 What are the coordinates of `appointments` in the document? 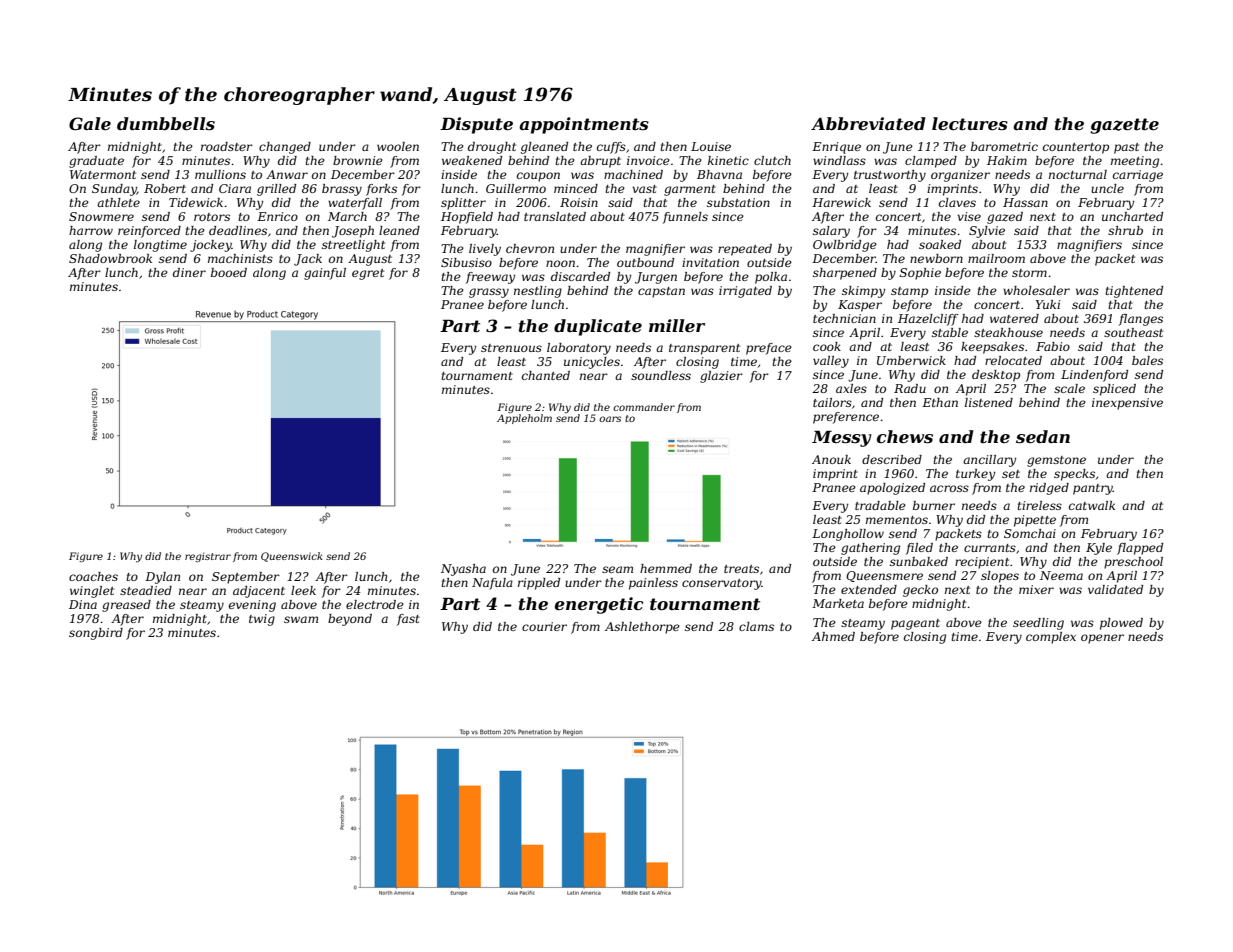 It's located at (584, 125).
